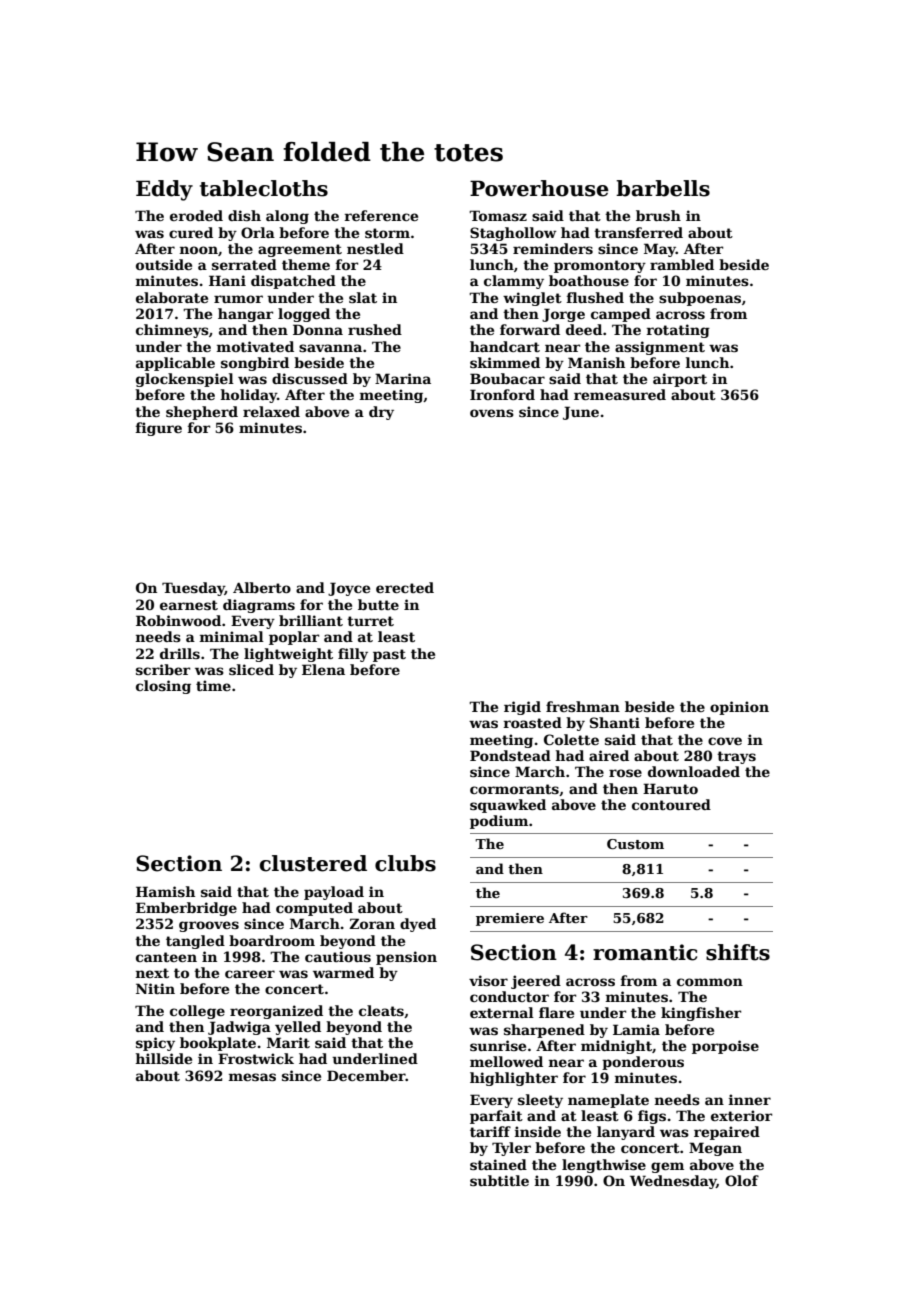 The width and height of the document is (908, 1316). What do you see at coordinates (499, 1180) in the document?
I see `subtitle` at bounding box center [499, 1180].
